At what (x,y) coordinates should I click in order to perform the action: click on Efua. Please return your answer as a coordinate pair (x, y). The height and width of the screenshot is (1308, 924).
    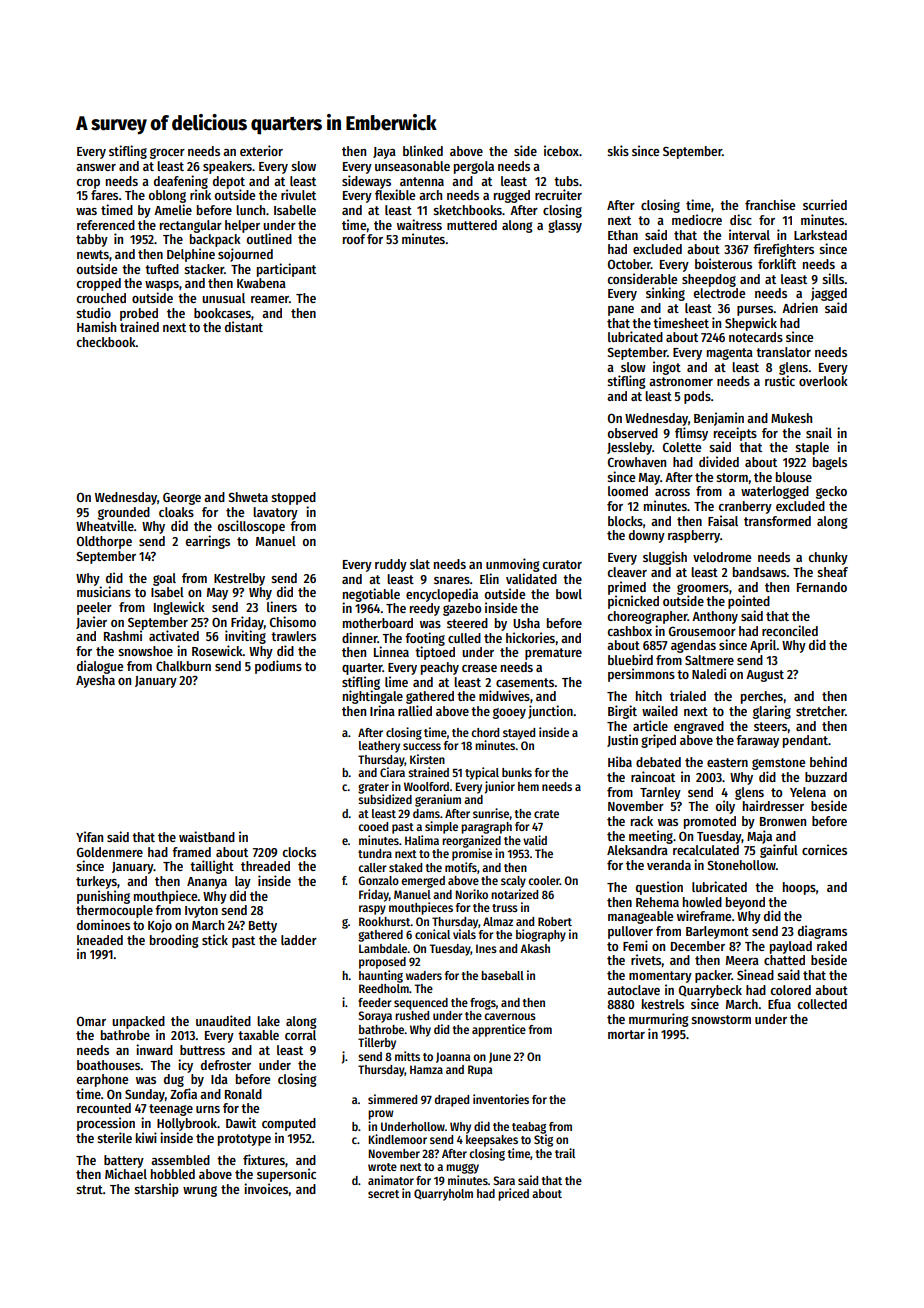
    Looking at the image, I should click on (779, 1004).
